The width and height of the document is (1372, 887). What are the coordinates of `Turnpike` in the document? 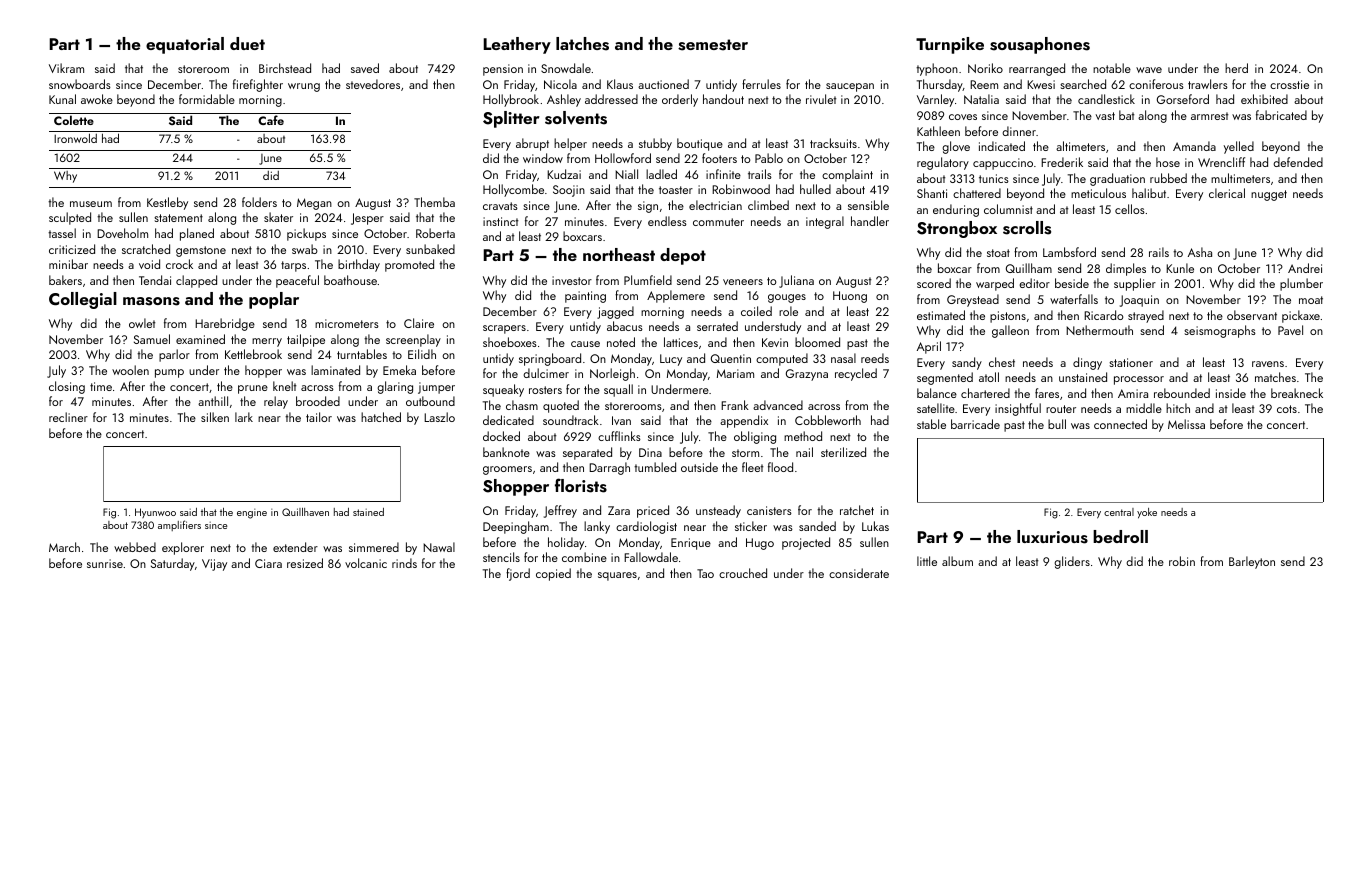 It's located at (950, 45).
